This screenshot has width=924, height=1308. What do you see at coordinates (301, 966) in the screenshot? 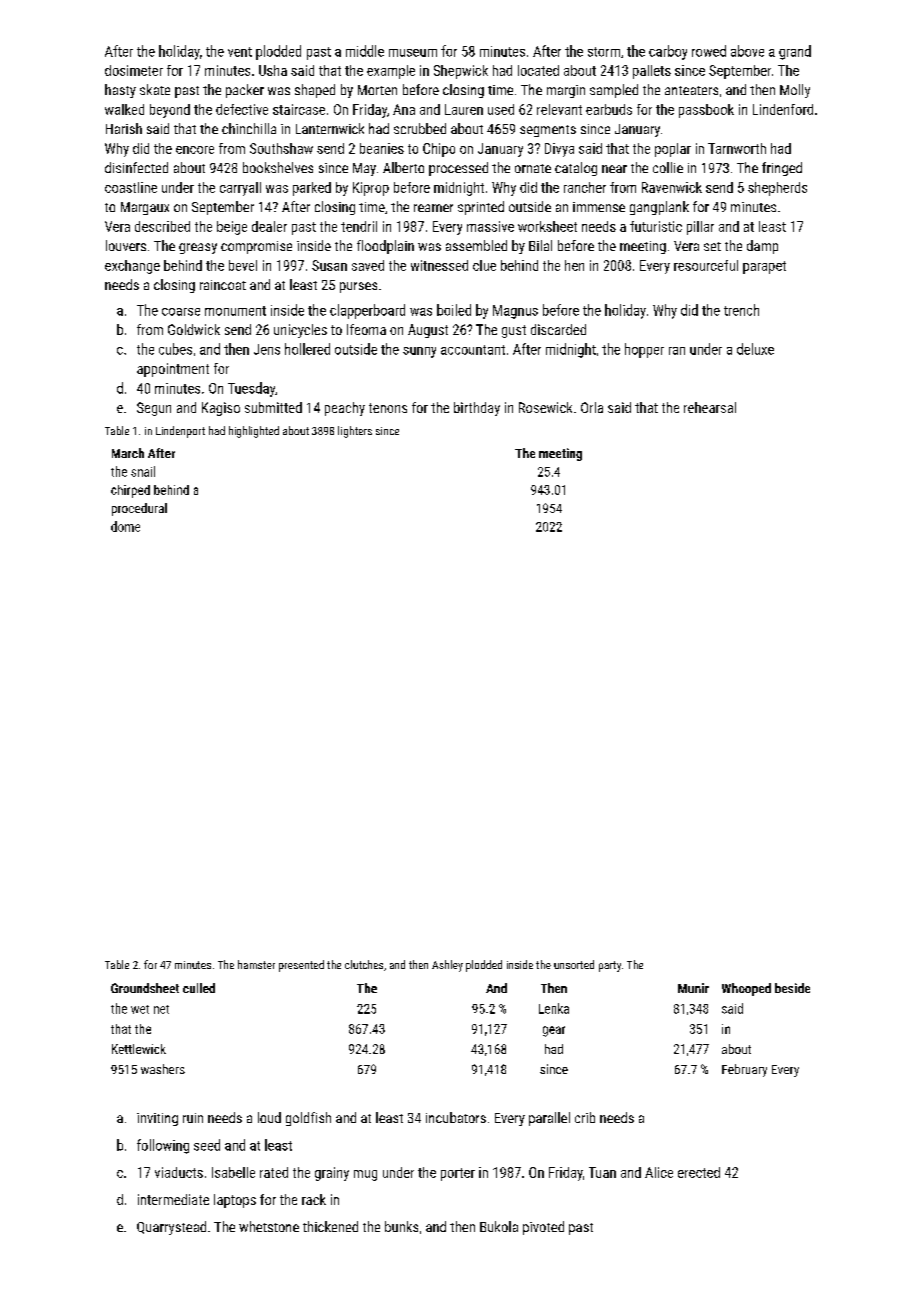
I see `presented` at bounding box center [301, 966].
